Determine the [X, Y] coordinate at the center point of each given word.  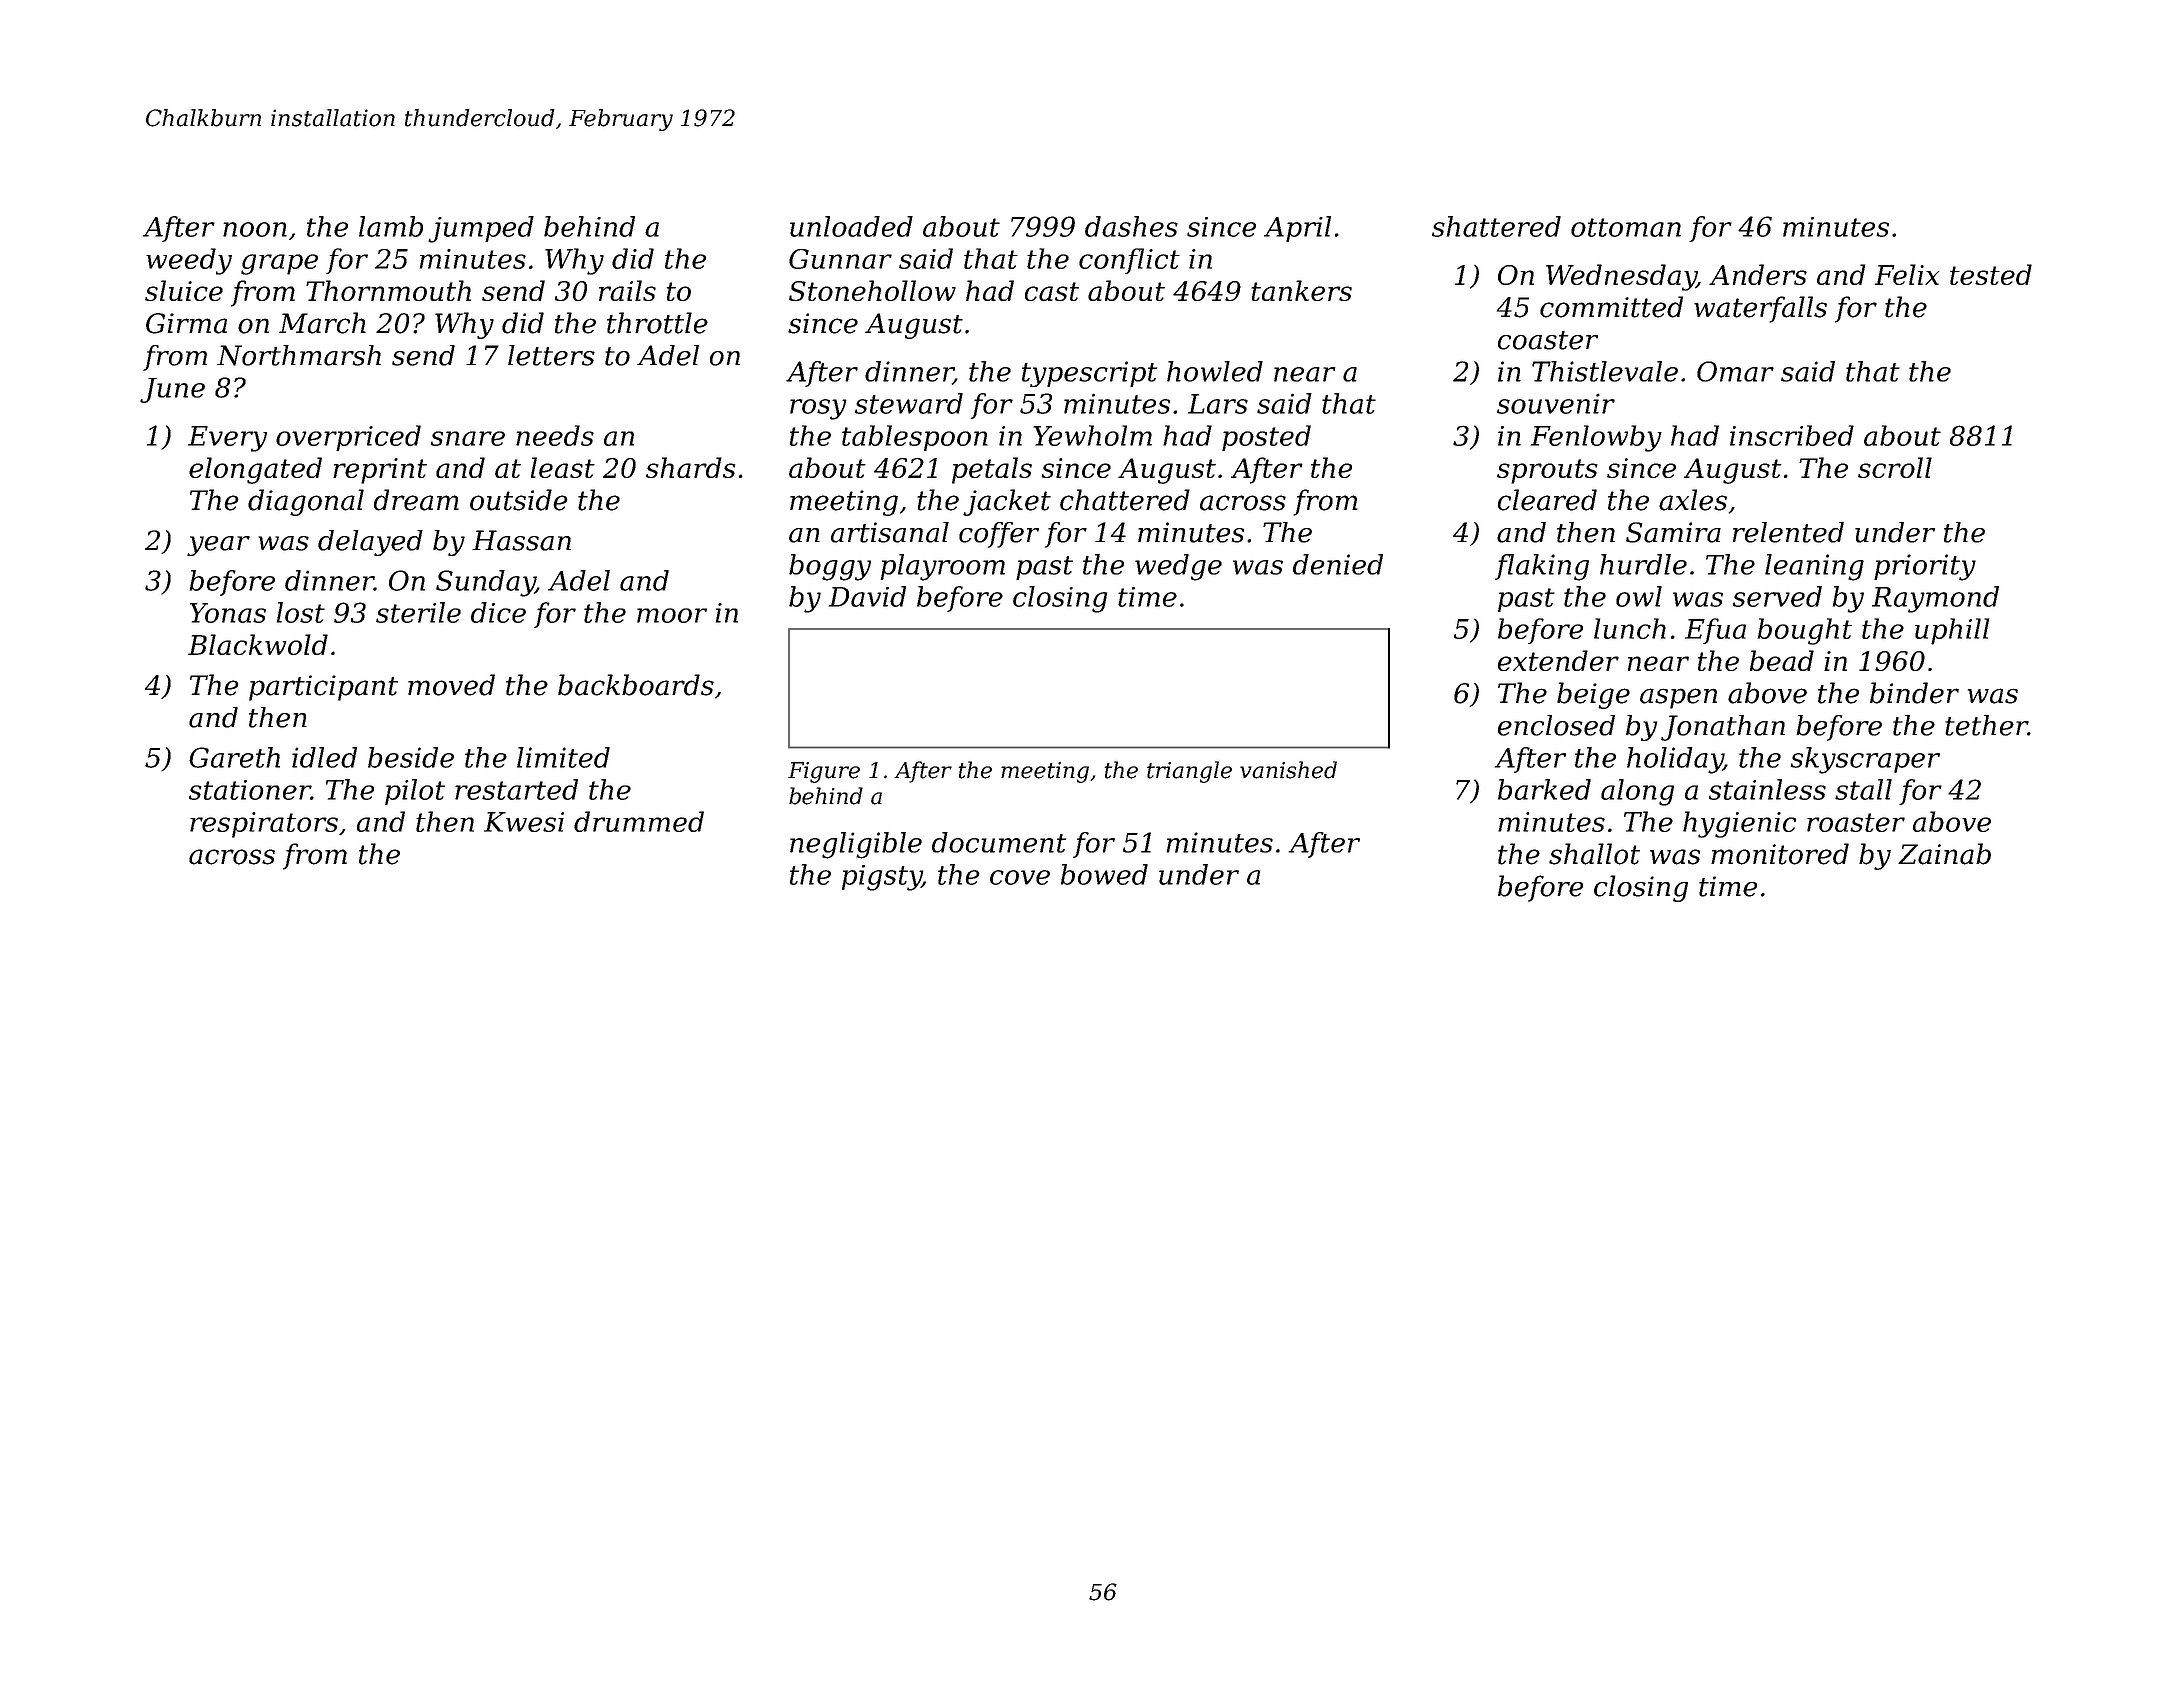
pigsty [882, 878]
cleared [1547, 500]
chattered [1125, 500]
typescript [1089, 374]
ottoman [1626, 227]
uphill [1952, 631]
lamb [391, 226]
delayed [370, 543]
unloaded [851, 226]
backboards [636, 685]
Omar [1735, 371]
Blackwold [258, 644]
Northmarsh [299, 355]
